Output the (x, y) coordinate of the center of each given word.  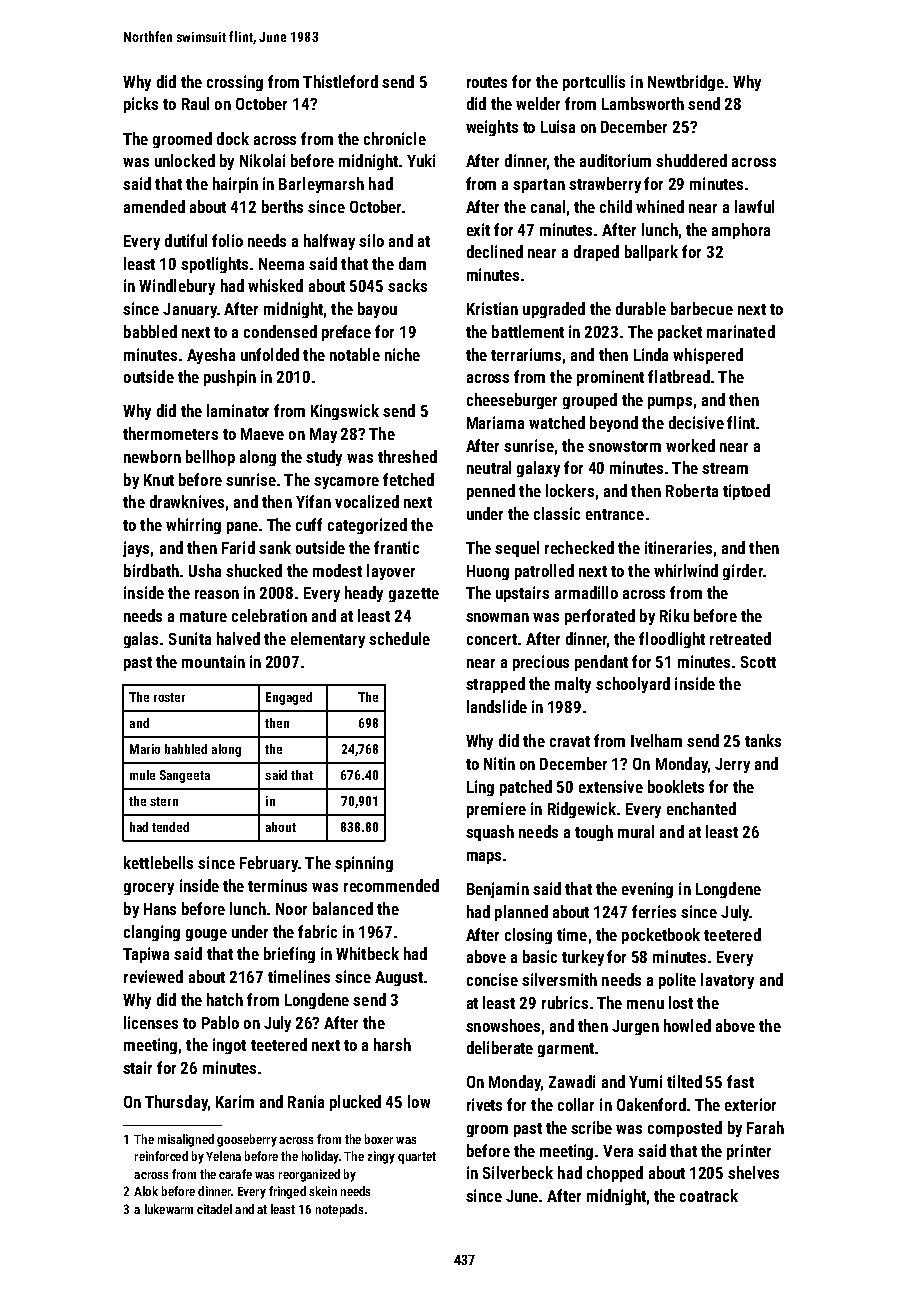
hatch (225, 999)
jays (136, 549)
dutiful (186, 240)
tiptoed (746, 492)
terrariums (526, 354)
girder (743, 572)
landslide (497, 706)
